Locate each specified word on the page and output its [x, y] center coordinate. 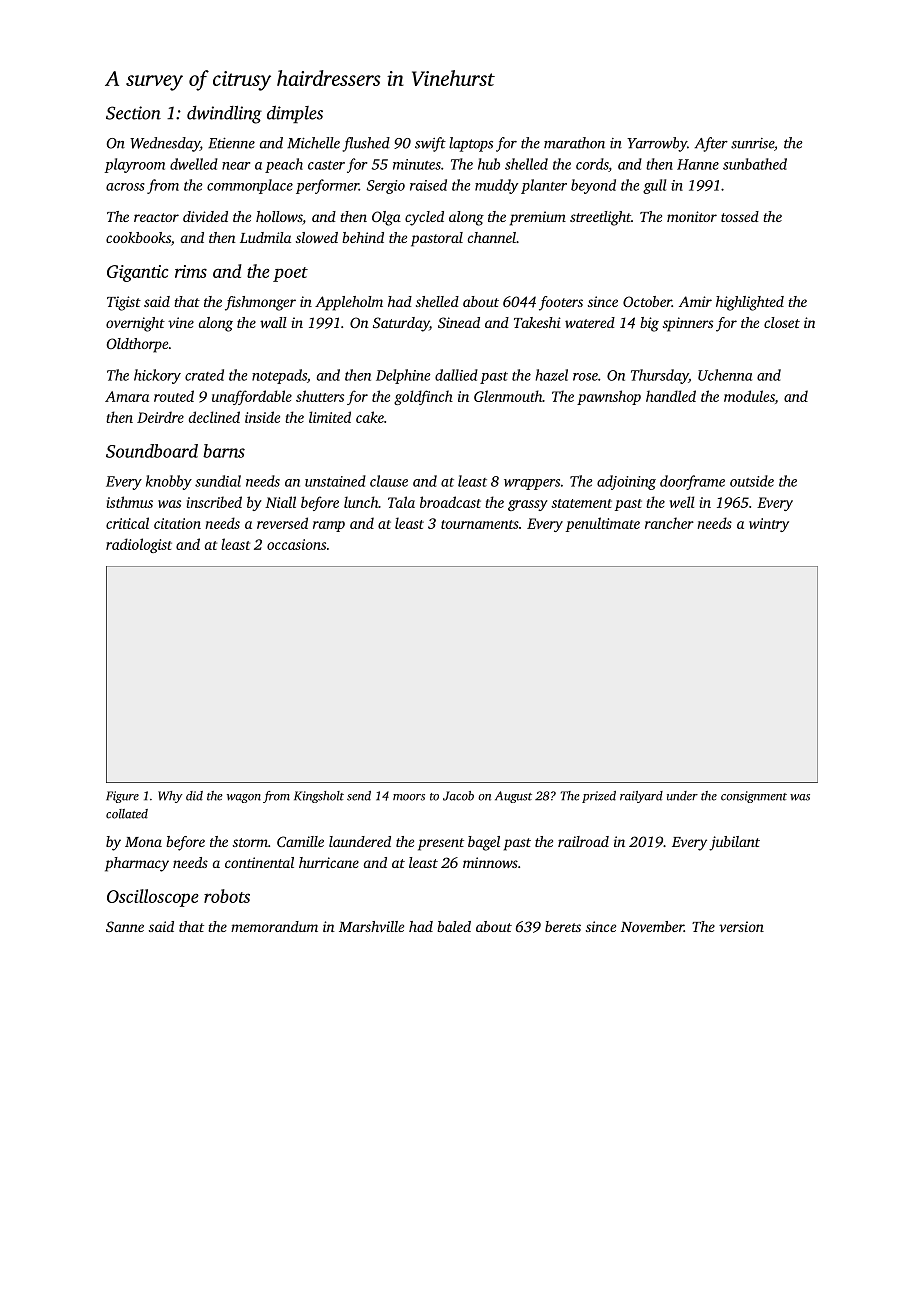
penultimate [603, 524]
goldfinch [423, 397]
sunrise [752, 143]
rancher [669, 523]
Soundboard [152, 451]
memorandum [274, 926]
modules [749, 396]
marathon [574, 143]
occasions [296, 544]
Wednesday [165, 144]
